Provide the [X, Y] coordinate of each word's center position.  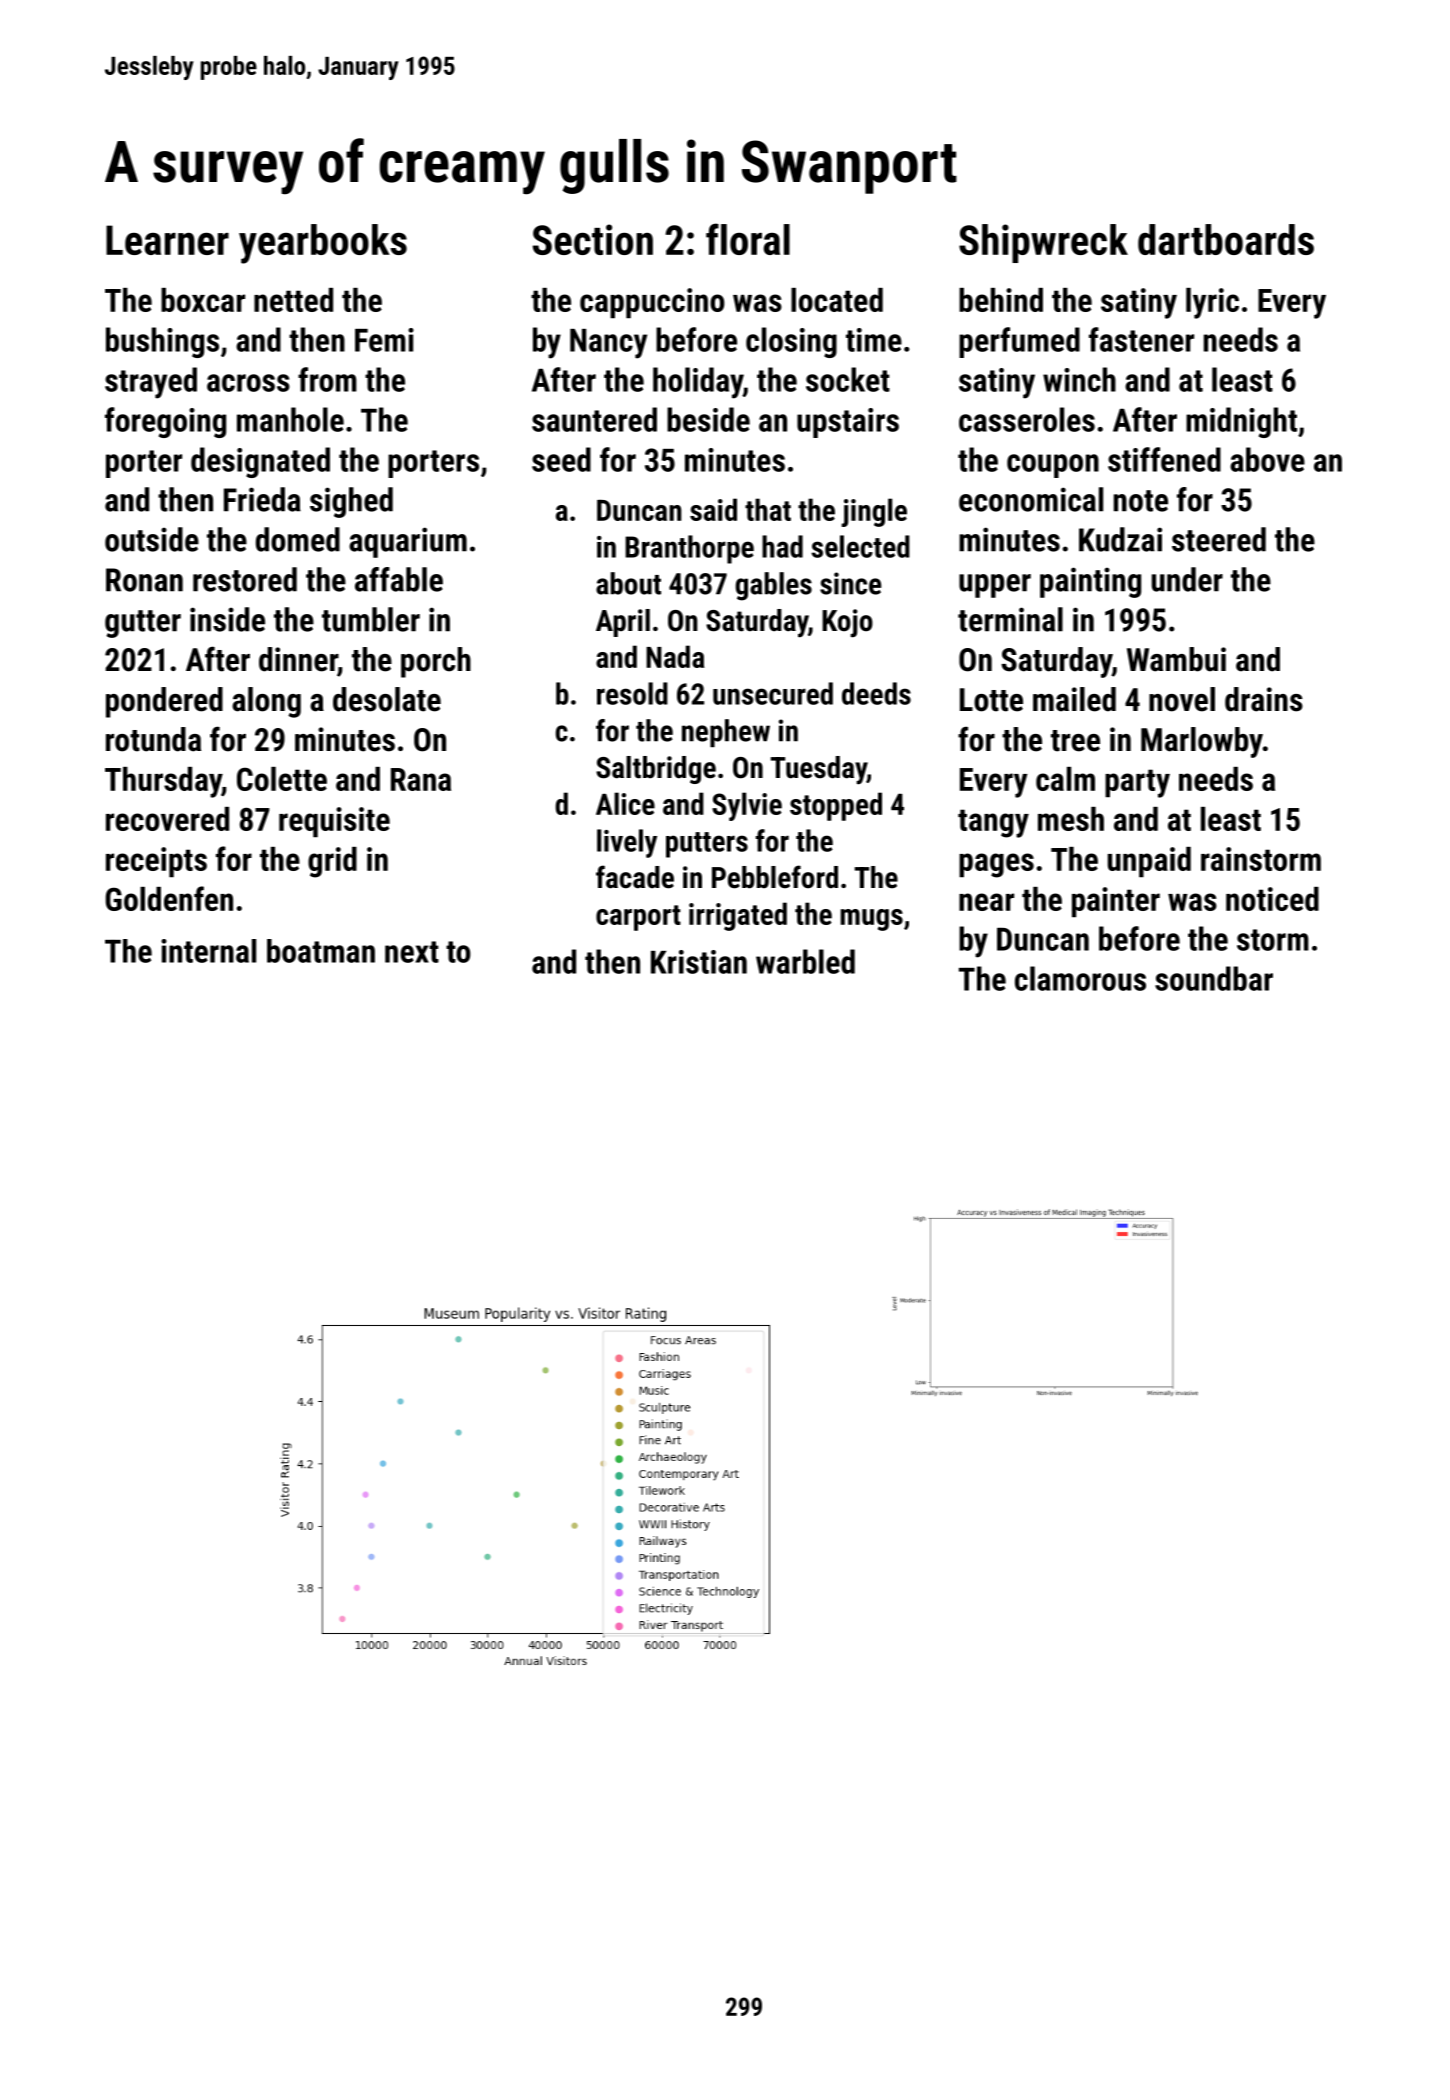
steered [1219, 539]
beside [708, 419]
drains [1264, 699]
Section [593, 239]
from [327, 379]
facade [635, 877]
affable [399, 579]
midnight [1241, 422]
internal [208, 951]
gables [773, 586]
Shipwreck [1043, 243]
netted [293, 300]
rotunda [153, 739]
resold [632, 693]
